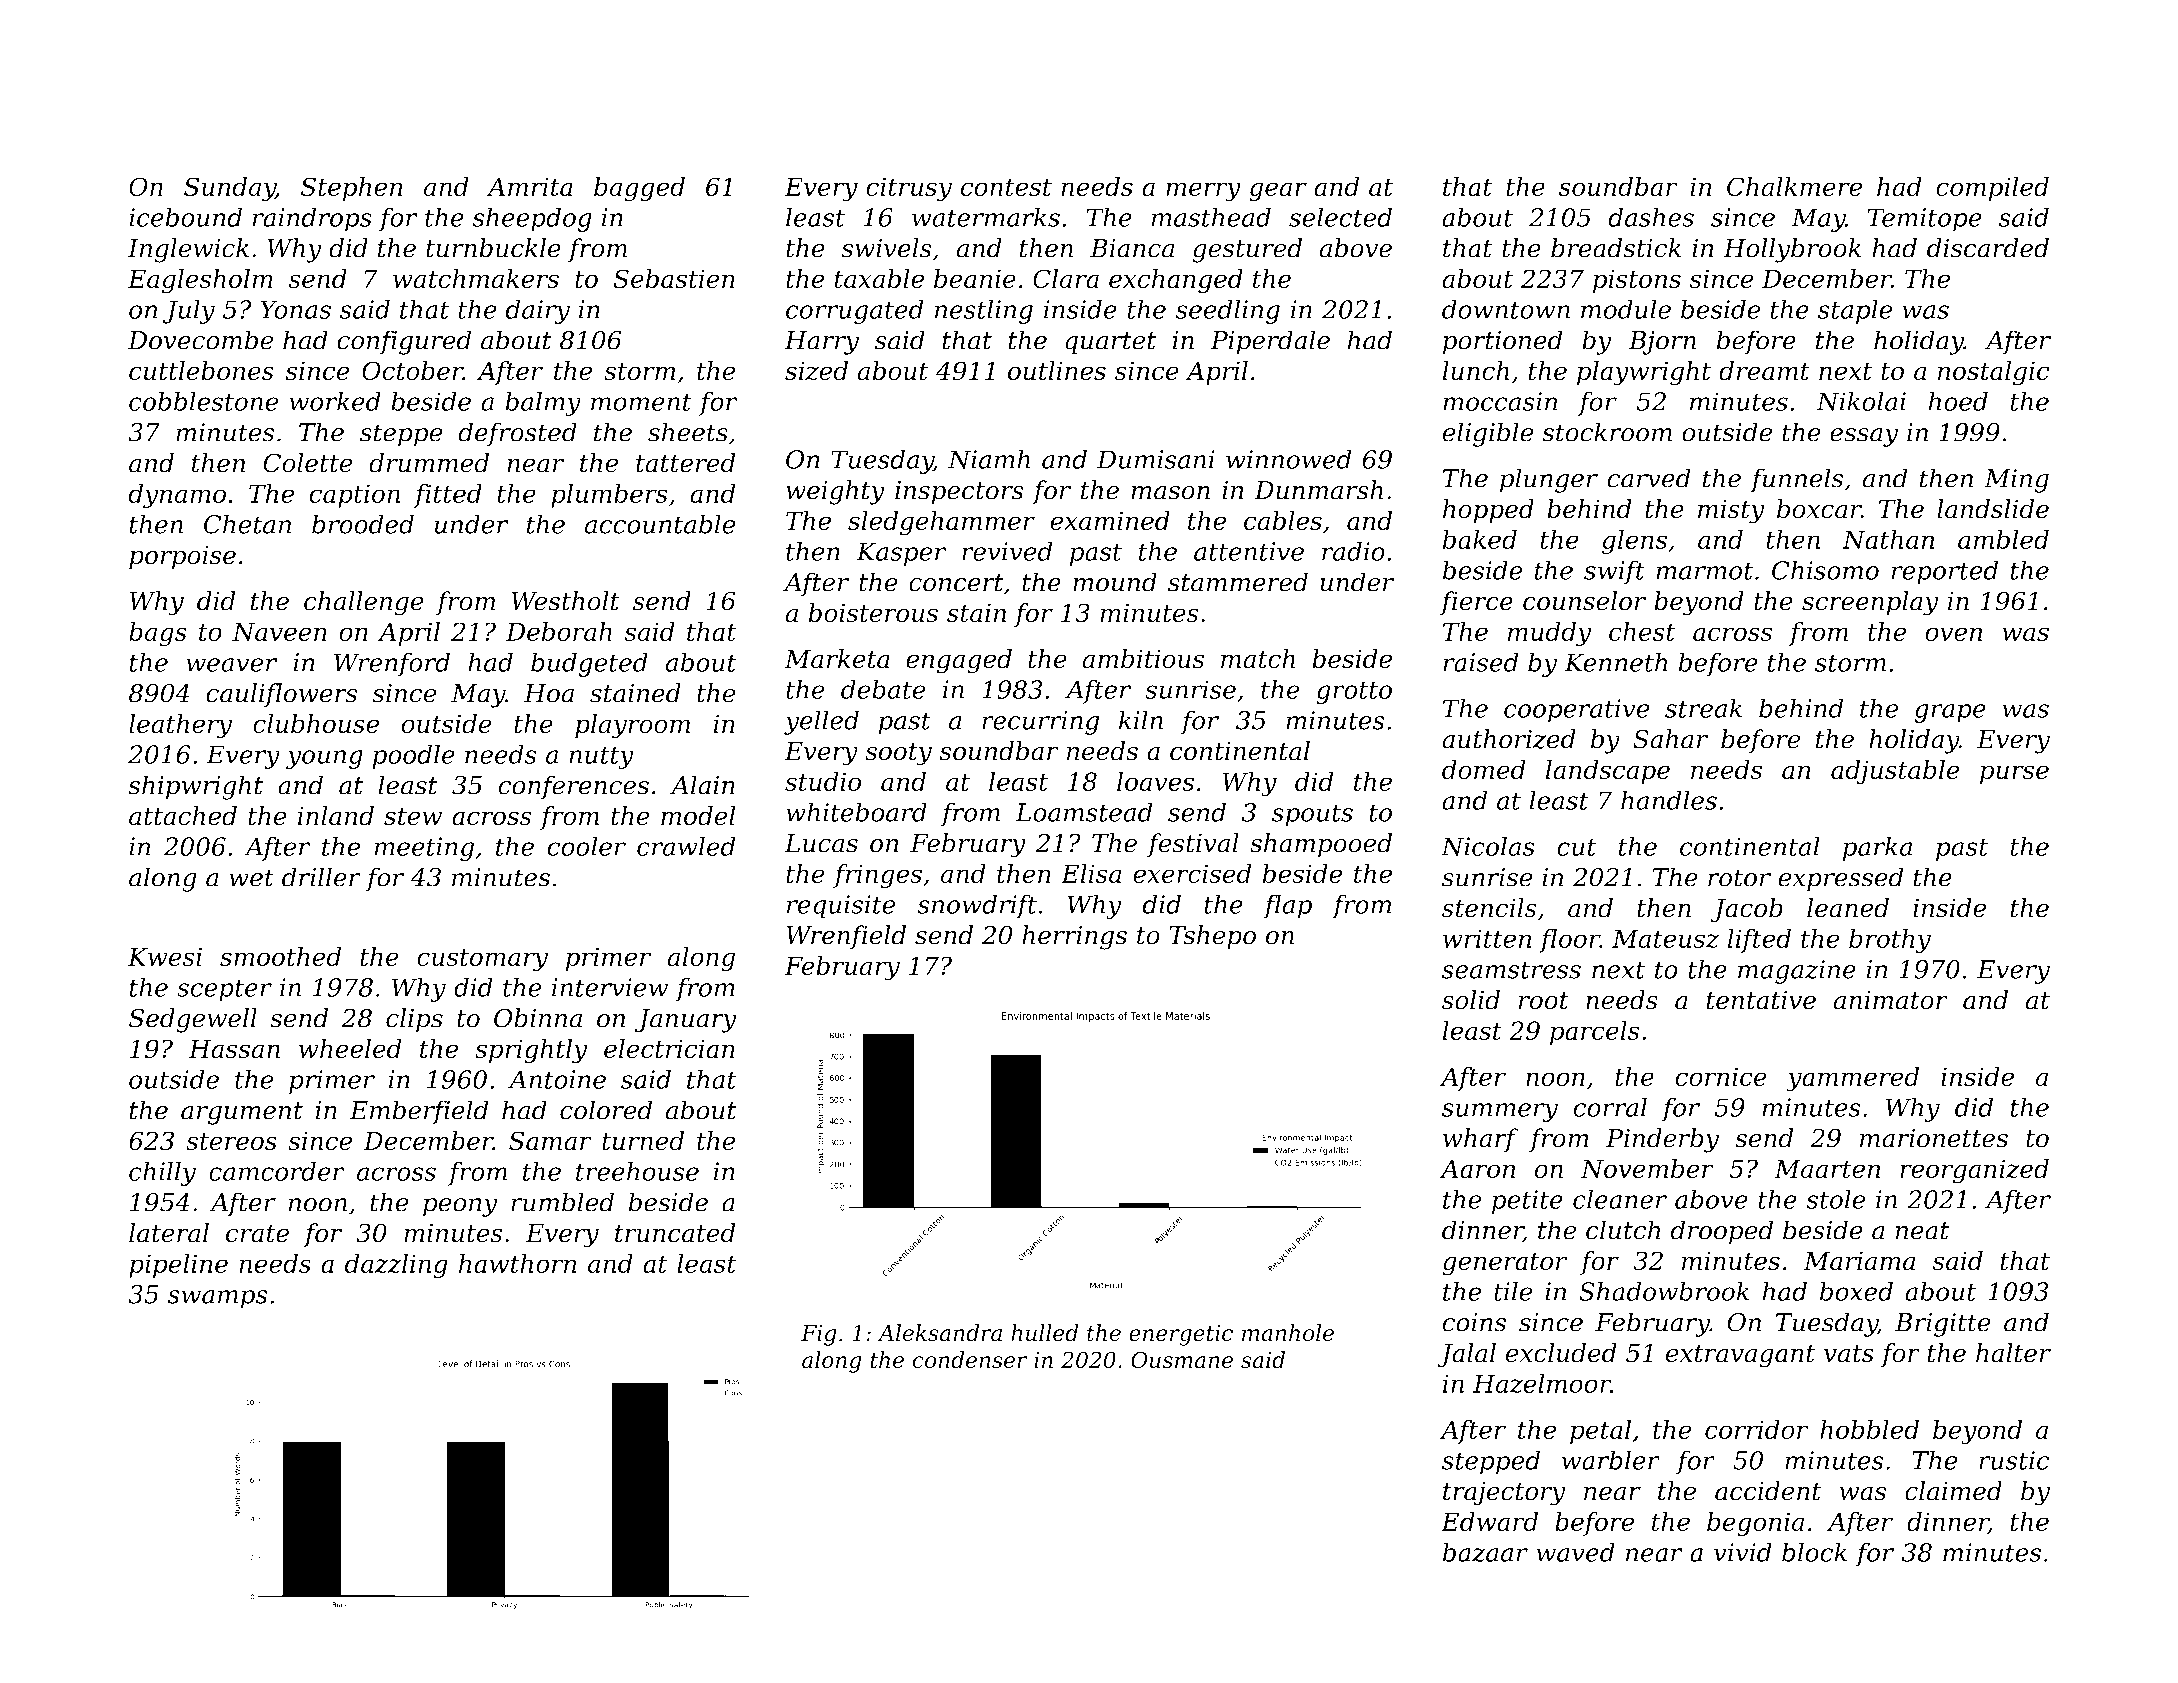 This image has width=2178, height=1683. What do you see at coordinates (1994, 373) in the image?
I see `nostalgic` at bounding box center [1994, 373].
